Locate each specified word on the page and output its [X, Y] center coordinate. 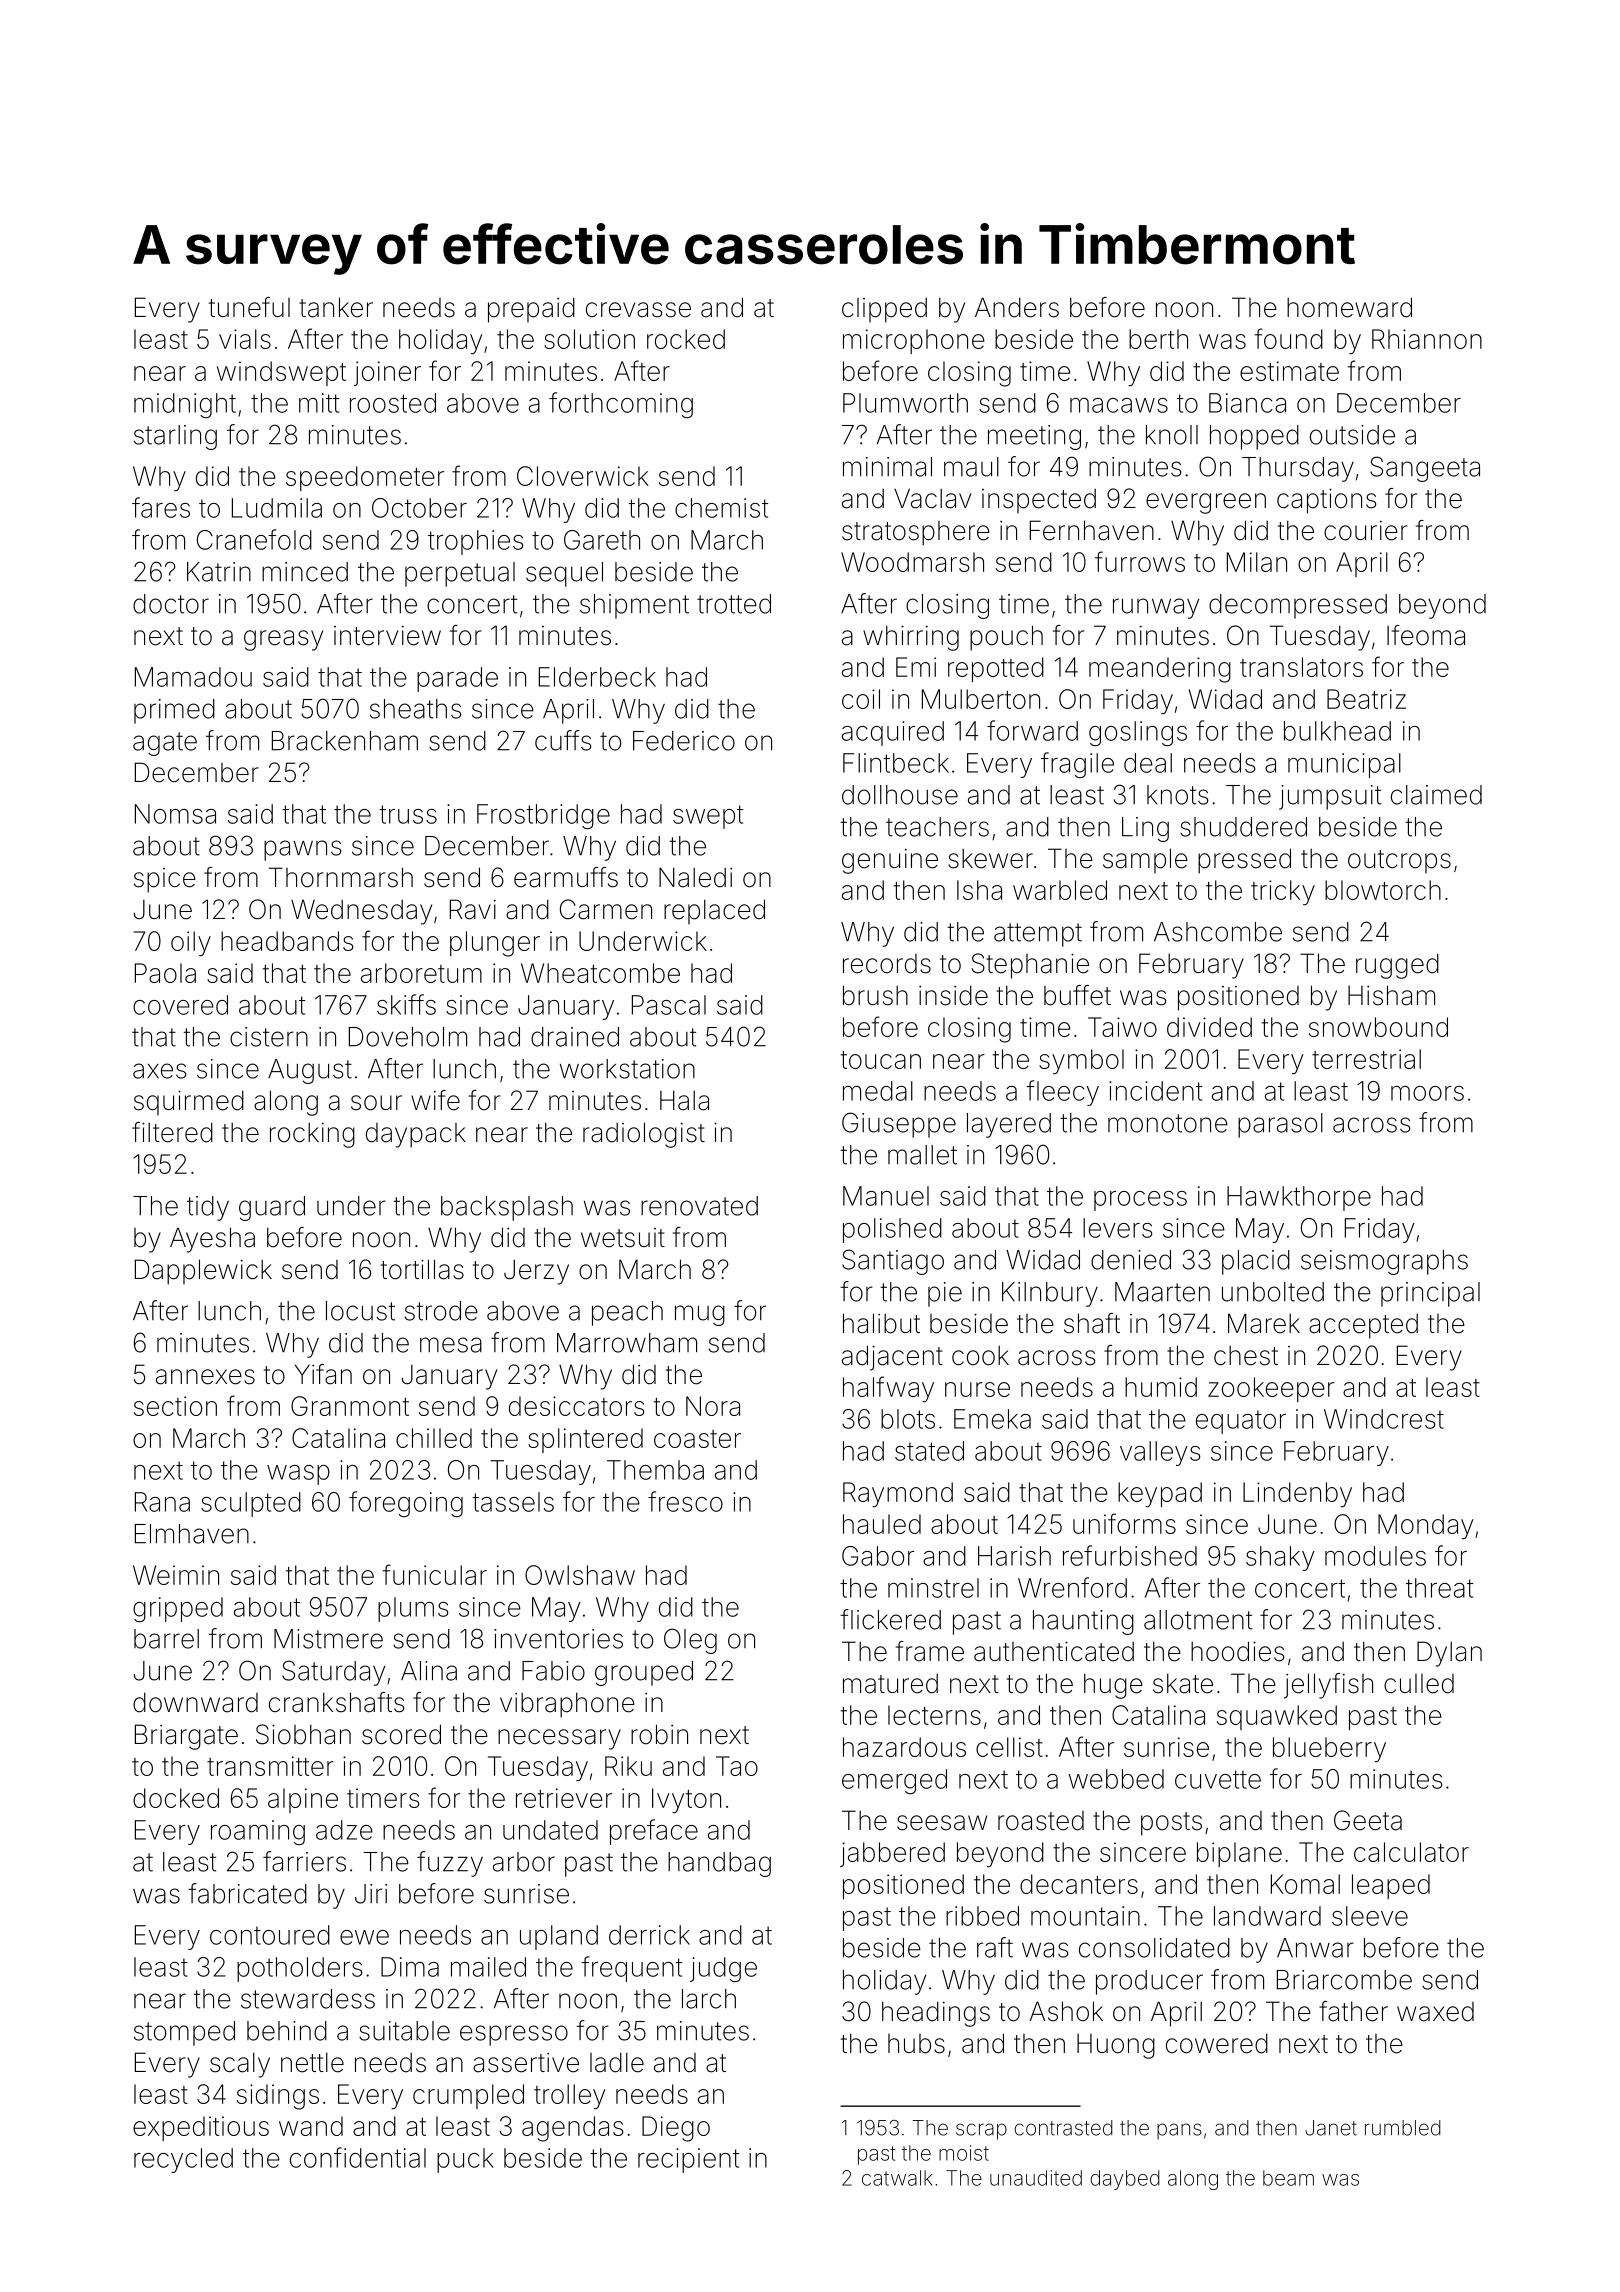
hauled [882, 1524]
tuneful [249, 307]
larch [709, 1999]
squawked [1277, 1717]
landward [1267, 1916]
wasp [298, 1475]
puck [465, 2160]
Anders [1017, 307]
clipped [884, 310]
